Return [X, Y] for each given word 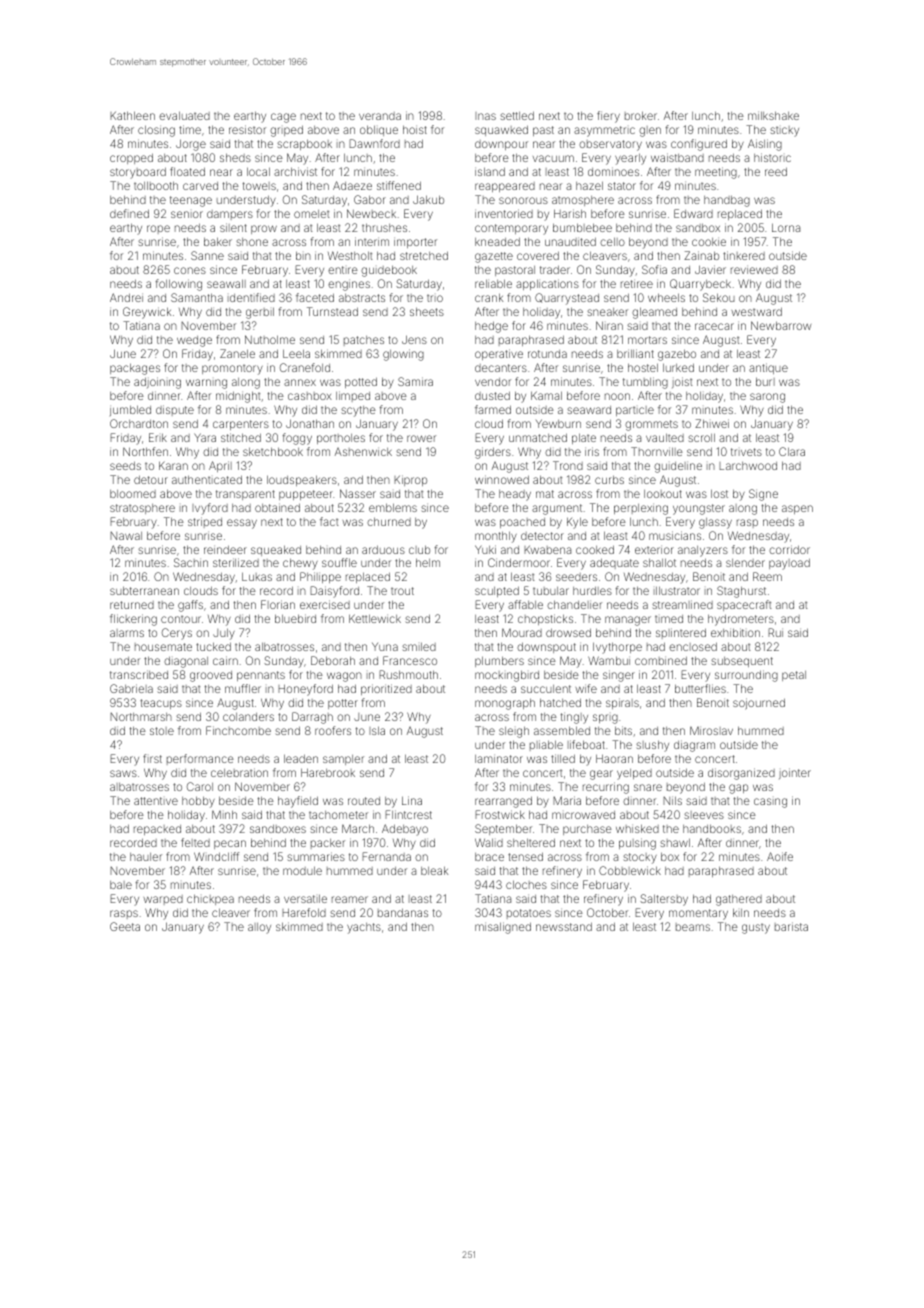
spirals [622, 703]
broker [641, 115]
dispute [175, 410]
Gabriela [131, 688]
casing [770, 803]
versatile [305, 898]
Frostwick [500, 814]
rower [421, 438]
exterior [654, 549]
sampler [343, 760]
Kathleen [132, 115]
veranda [380, 116]
